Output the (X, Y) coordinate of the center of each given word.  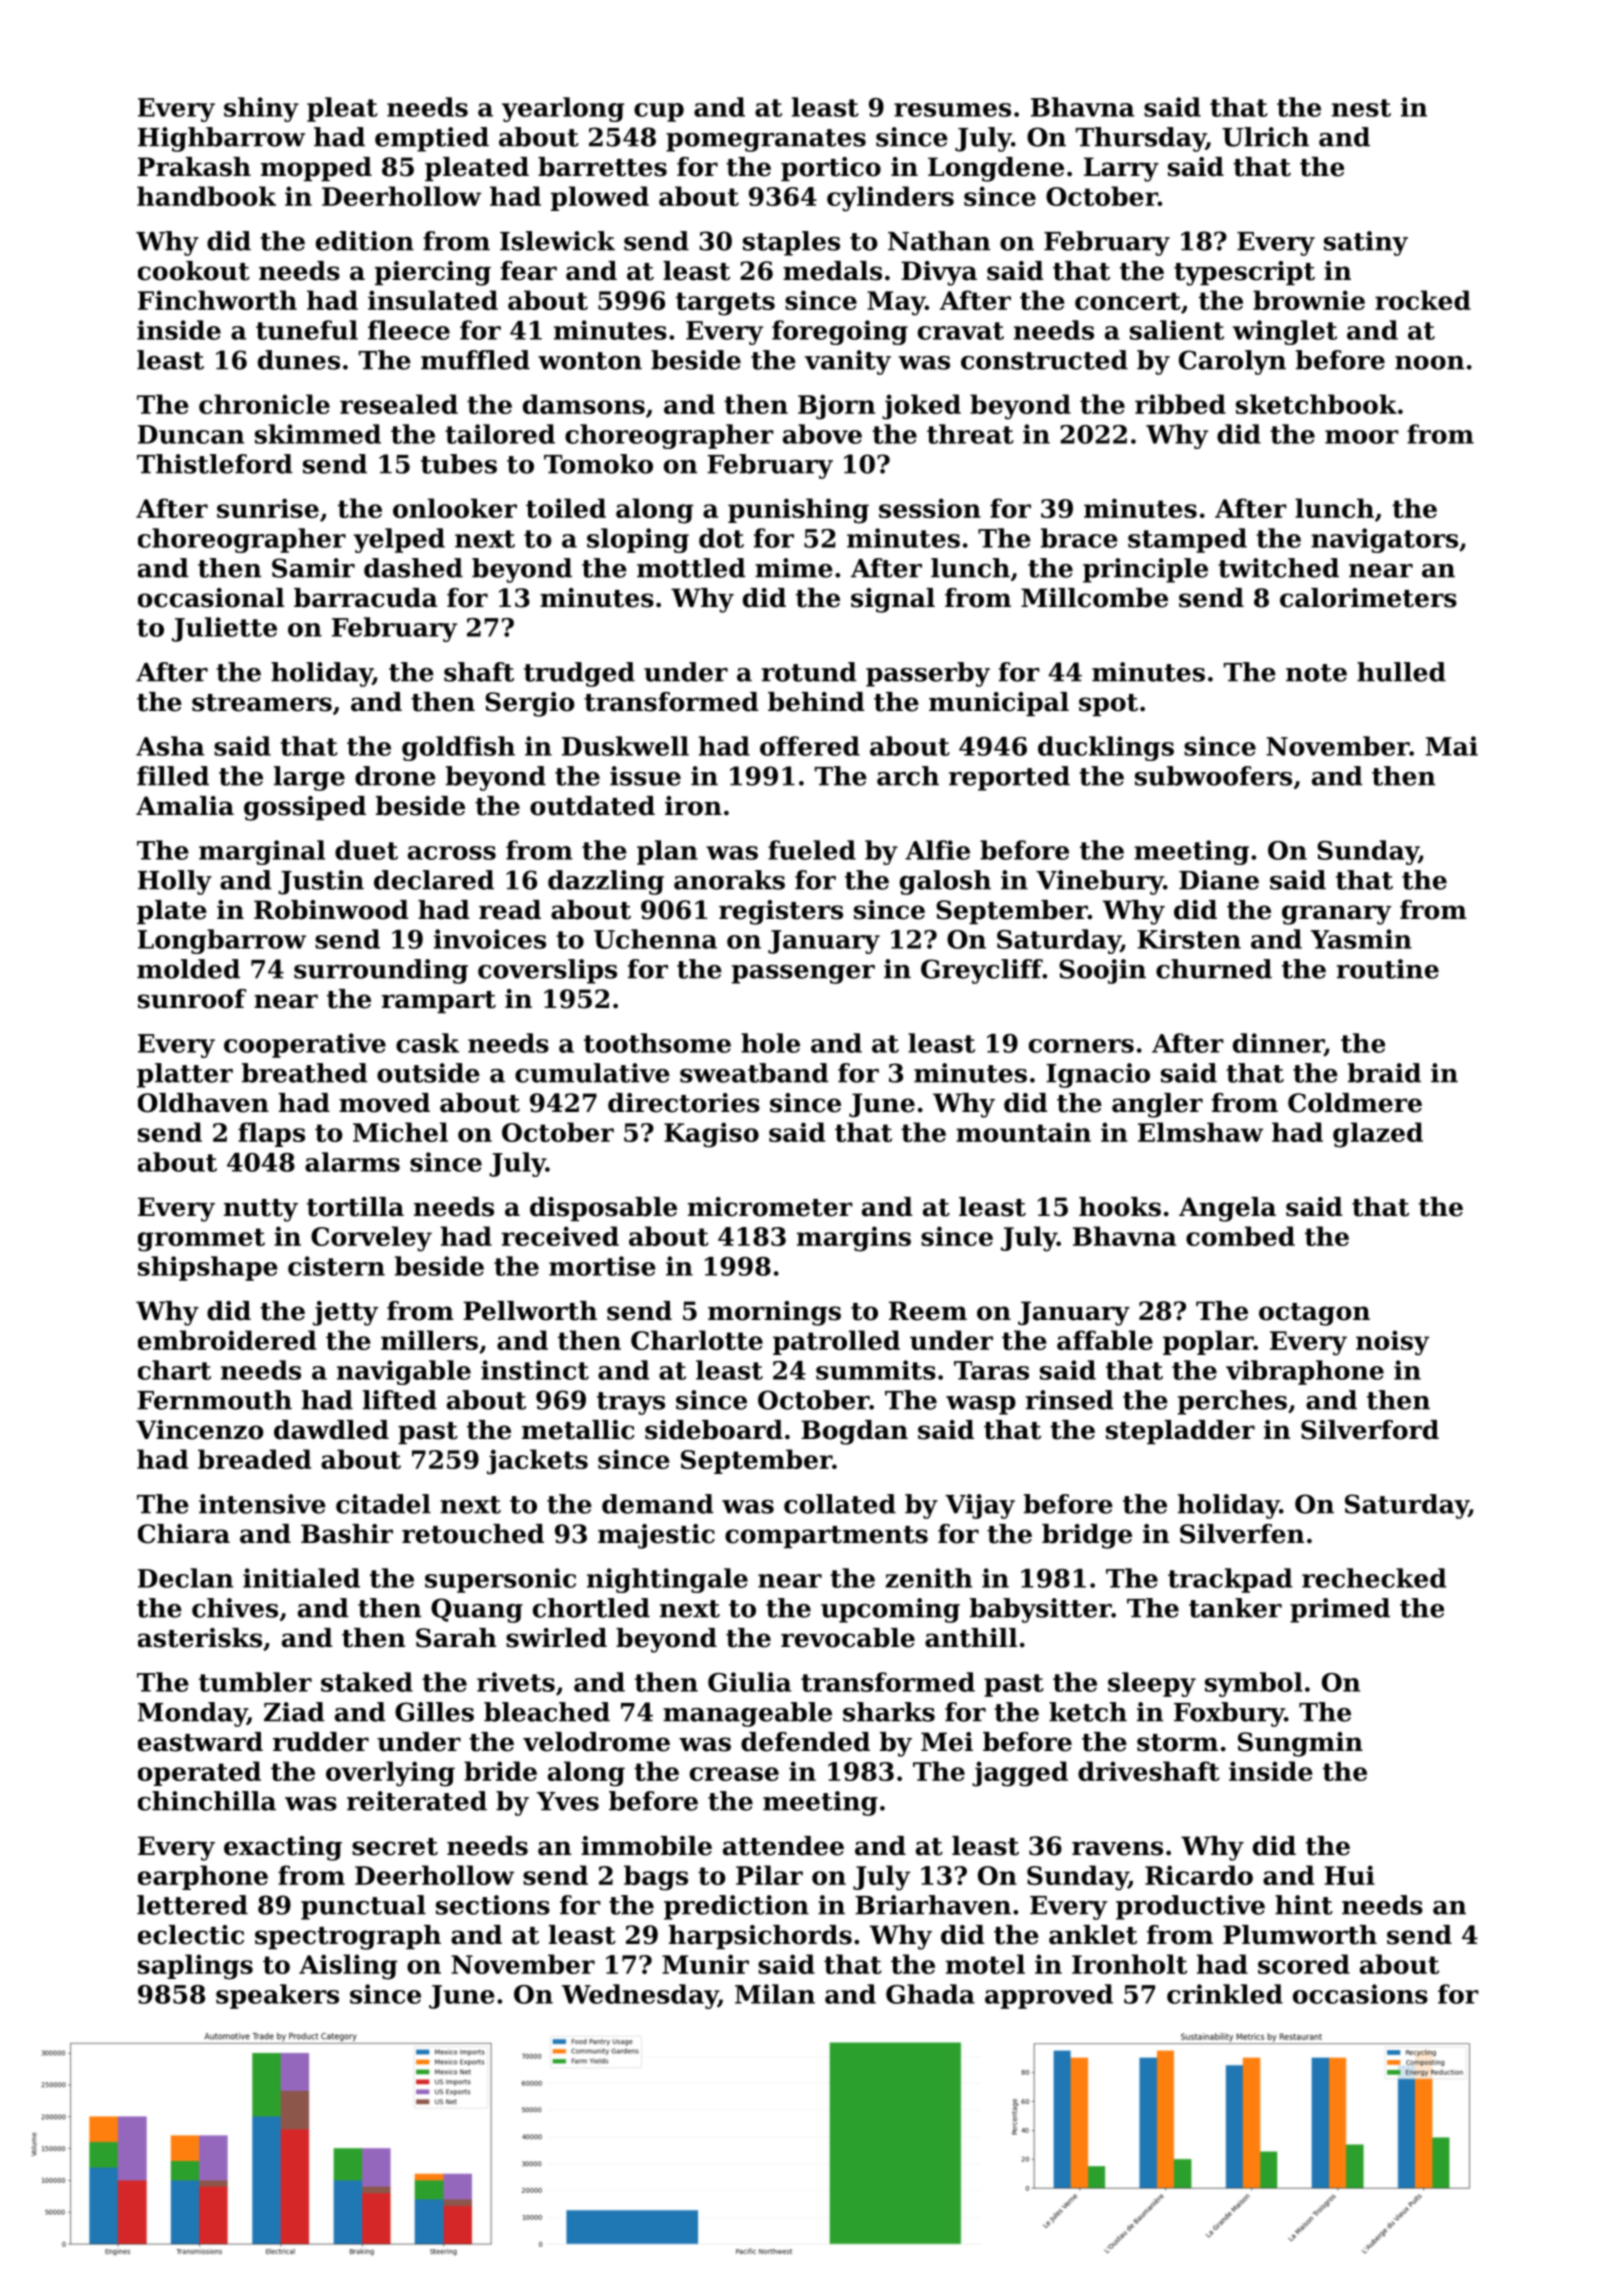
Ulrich (1265, 137)
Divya (939, 273)
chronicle (264, 404)
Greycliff (982, 971)
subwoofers (1213, 776)
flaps (271, 1134)
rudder (321, 1742)
